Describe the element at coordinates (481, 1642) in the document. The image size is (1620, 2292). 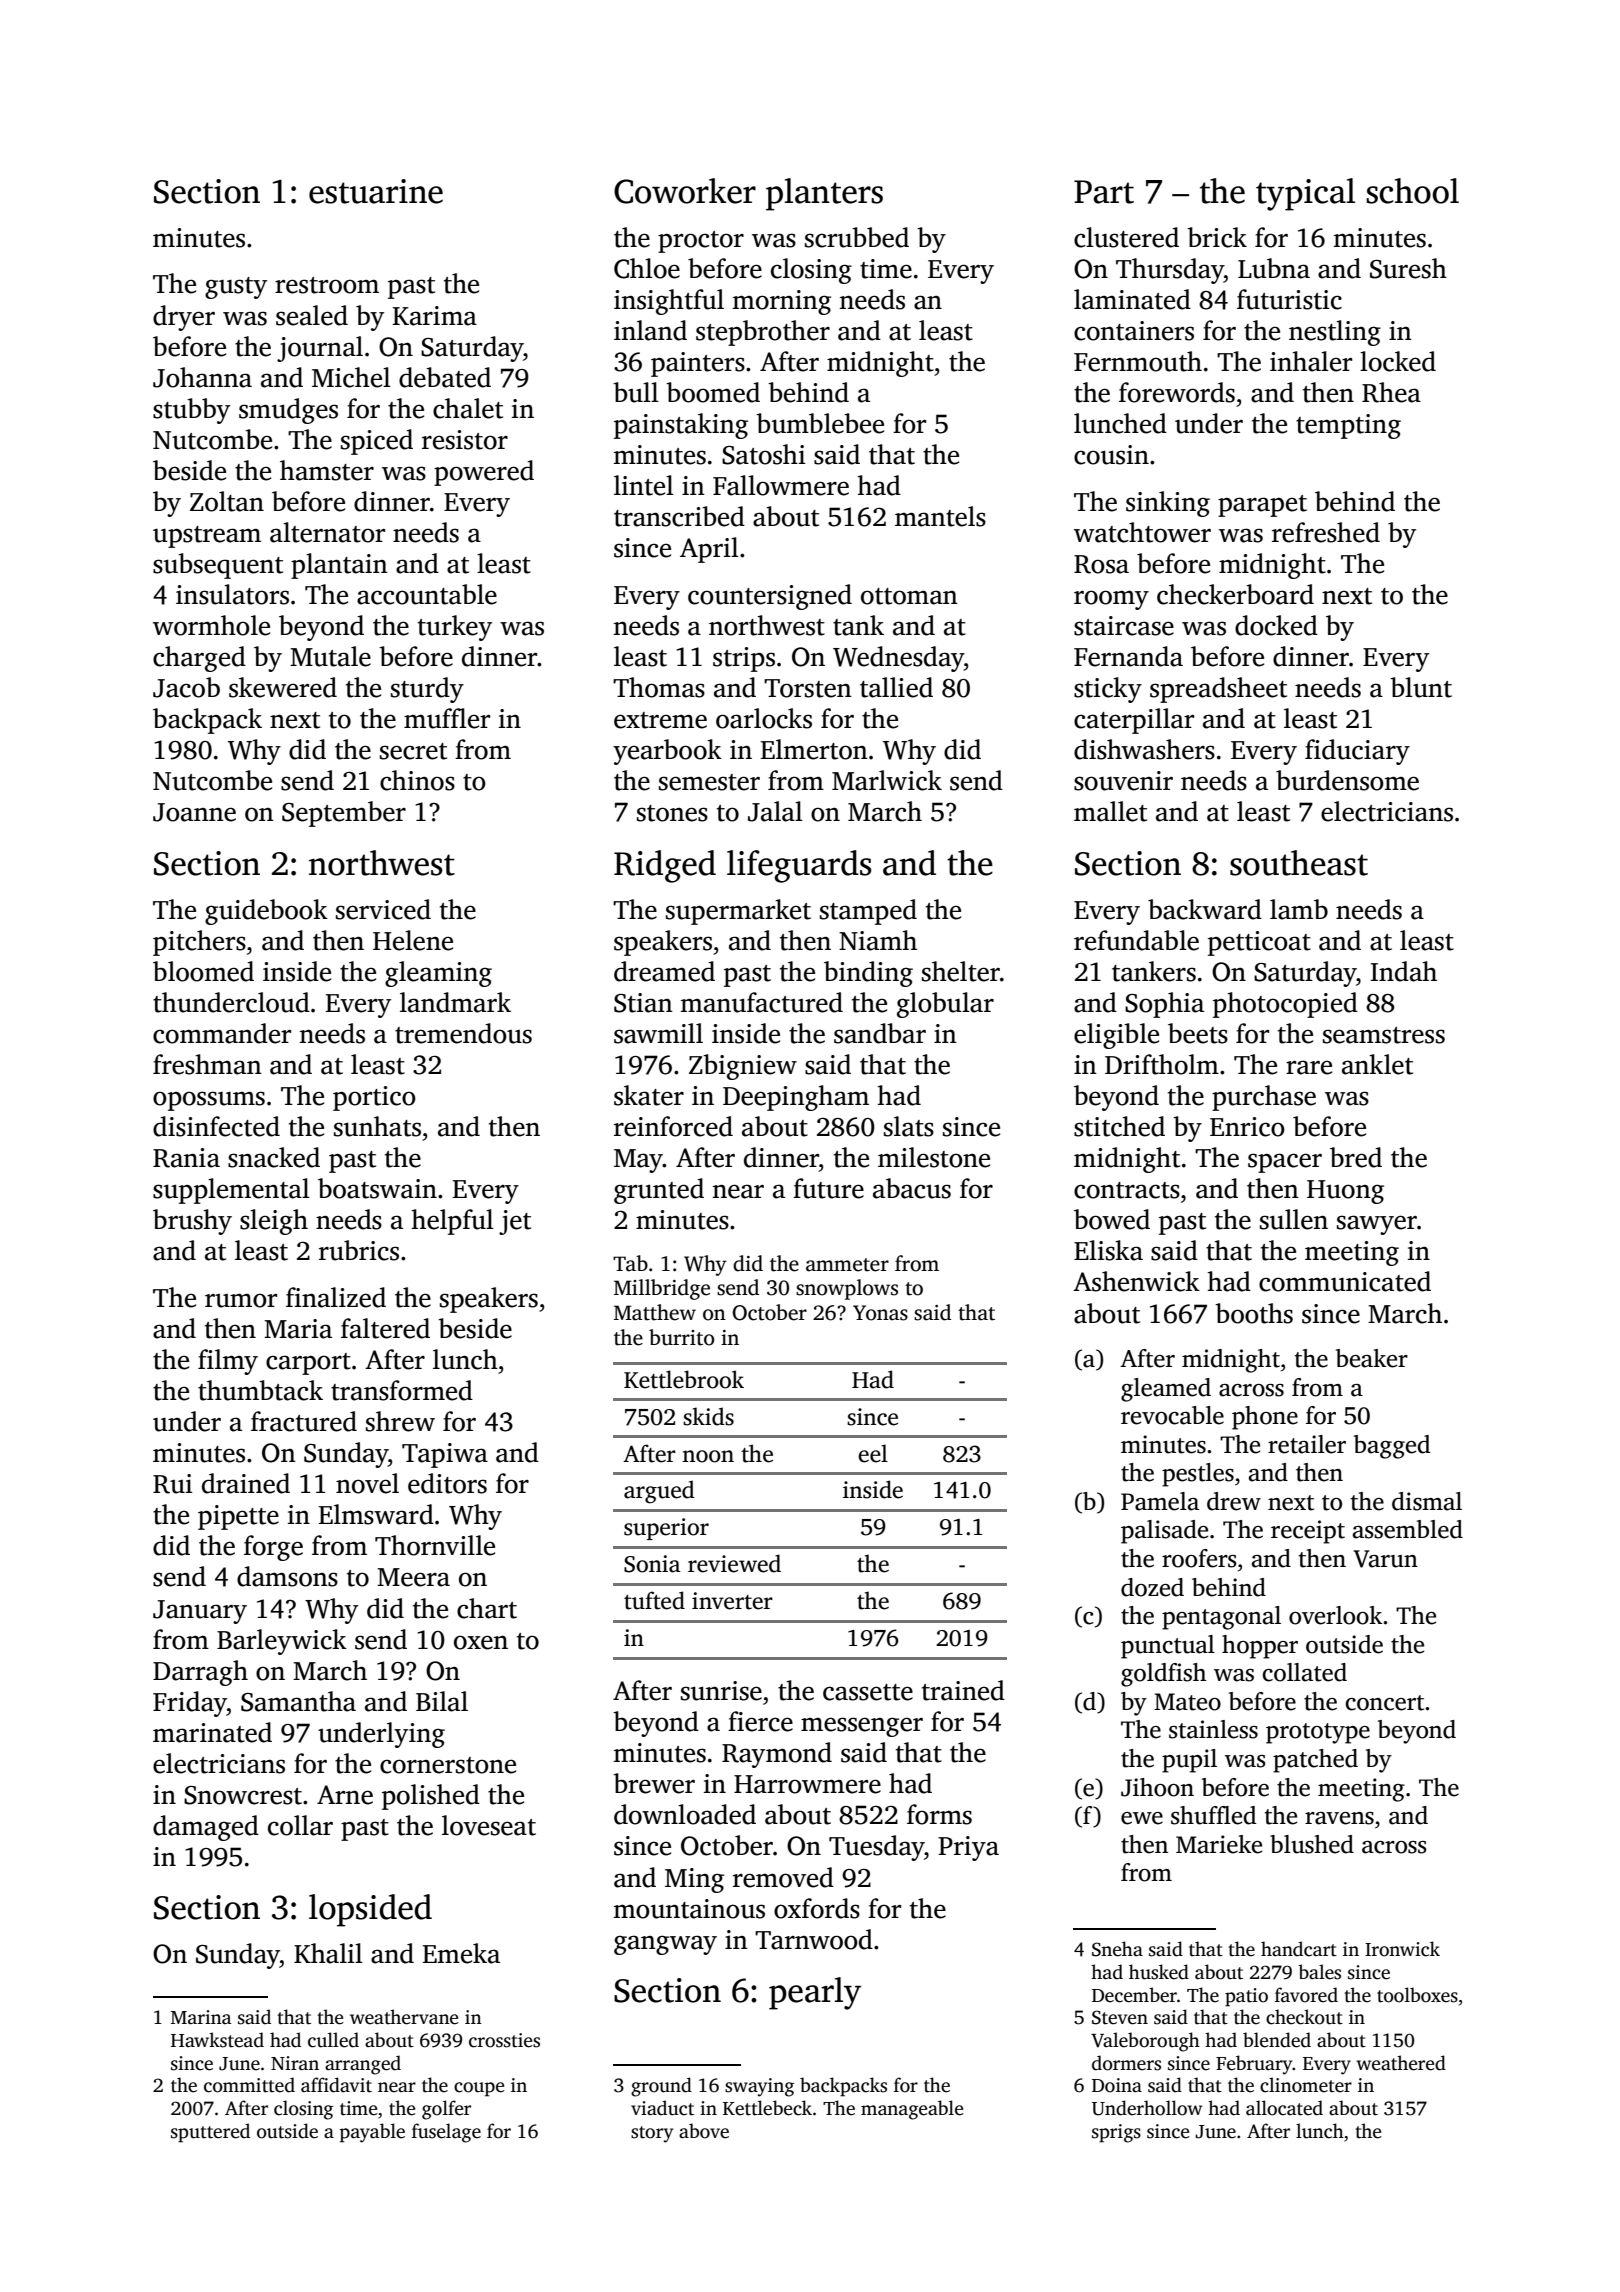
I see `oxen` at that location.
